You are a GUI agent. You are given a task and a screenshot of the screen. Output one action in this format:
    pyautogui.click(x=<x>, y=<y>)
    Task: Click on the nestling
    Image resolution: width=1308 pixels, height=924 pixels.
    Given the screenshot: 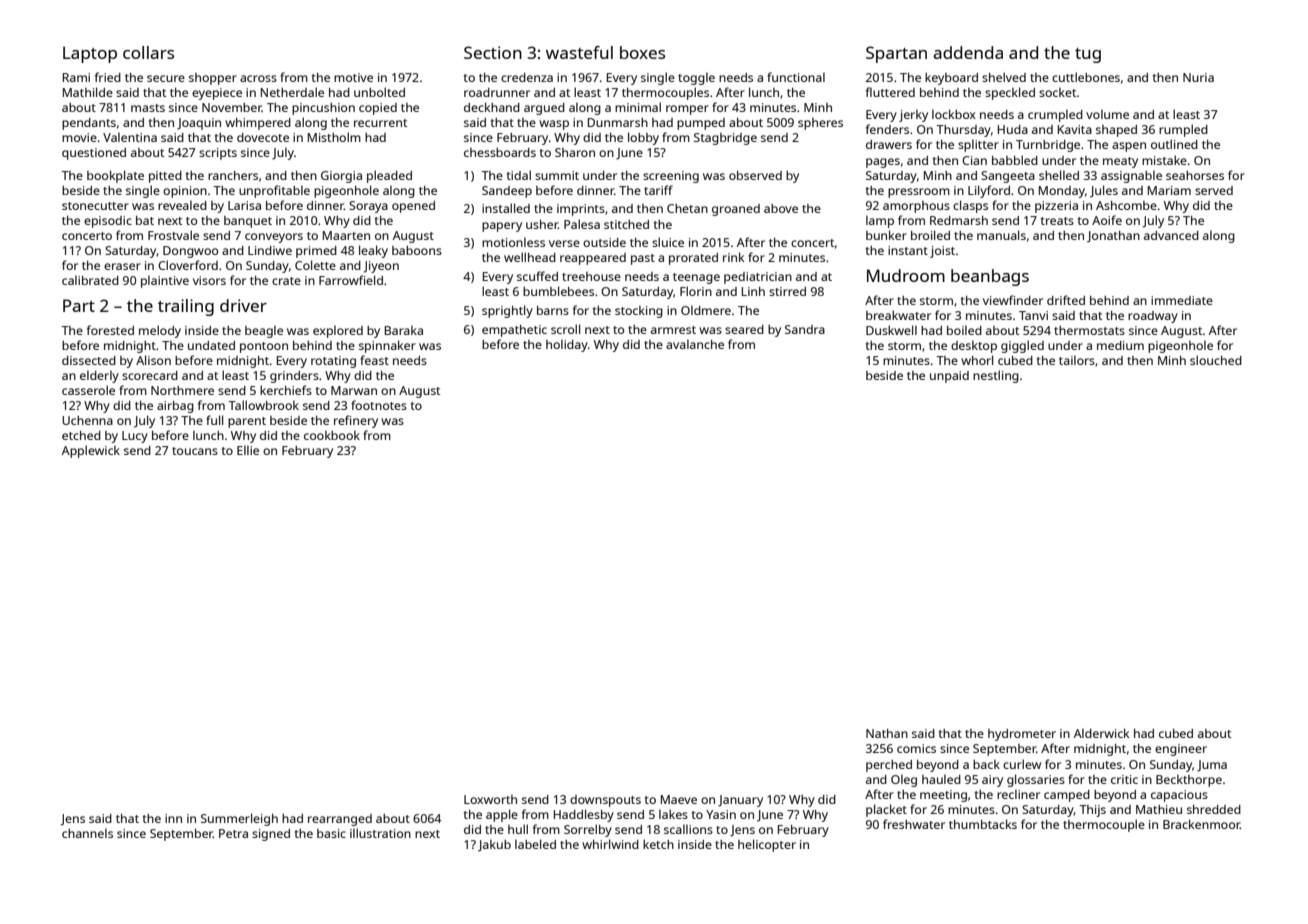 What is the action you would take?
    pyautogui.click(x=996, y=376)
